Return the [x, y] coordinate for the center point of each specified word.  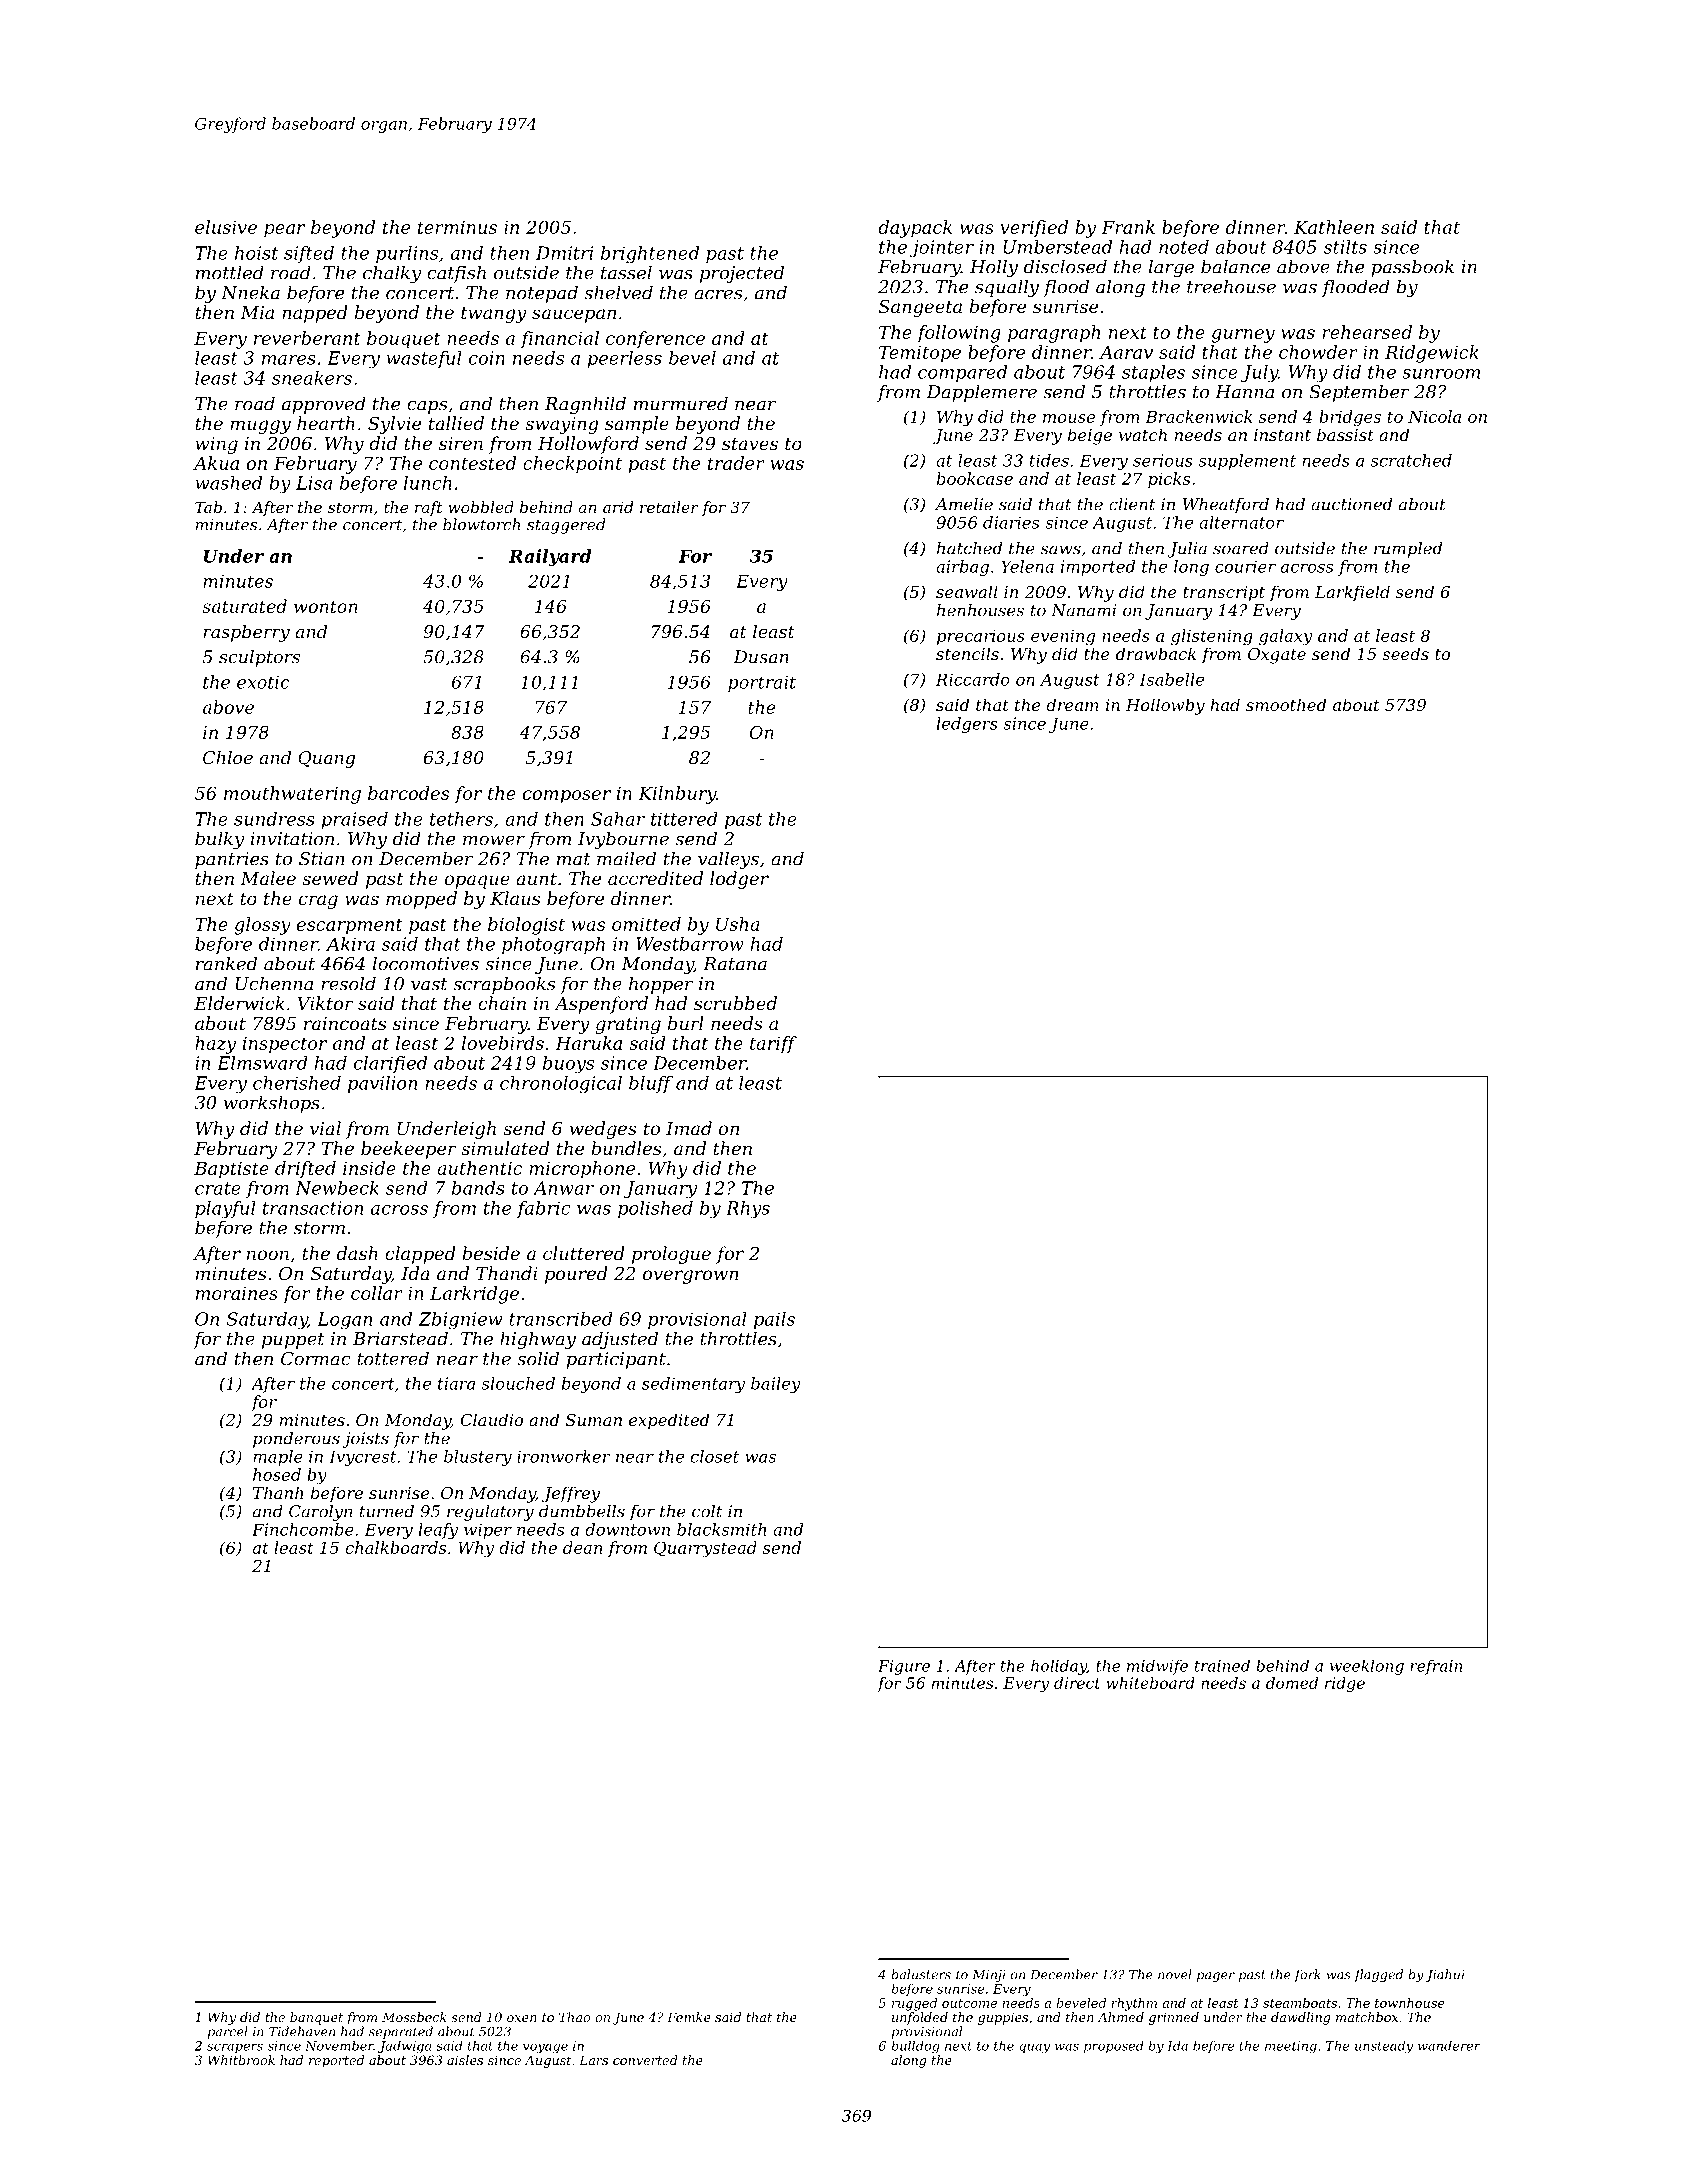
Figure [904, 1667]
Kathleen [1334, 227]
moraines [237, 1293]
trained [1222, 1665]
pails [774, 1320]
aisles [465, 2060]
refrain [1436, 1667]
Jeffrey [571, 1494]
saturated [244, 606]
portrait [762, 683]
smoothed [1286, 704]
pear [284, 231]
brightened [650, 254]
